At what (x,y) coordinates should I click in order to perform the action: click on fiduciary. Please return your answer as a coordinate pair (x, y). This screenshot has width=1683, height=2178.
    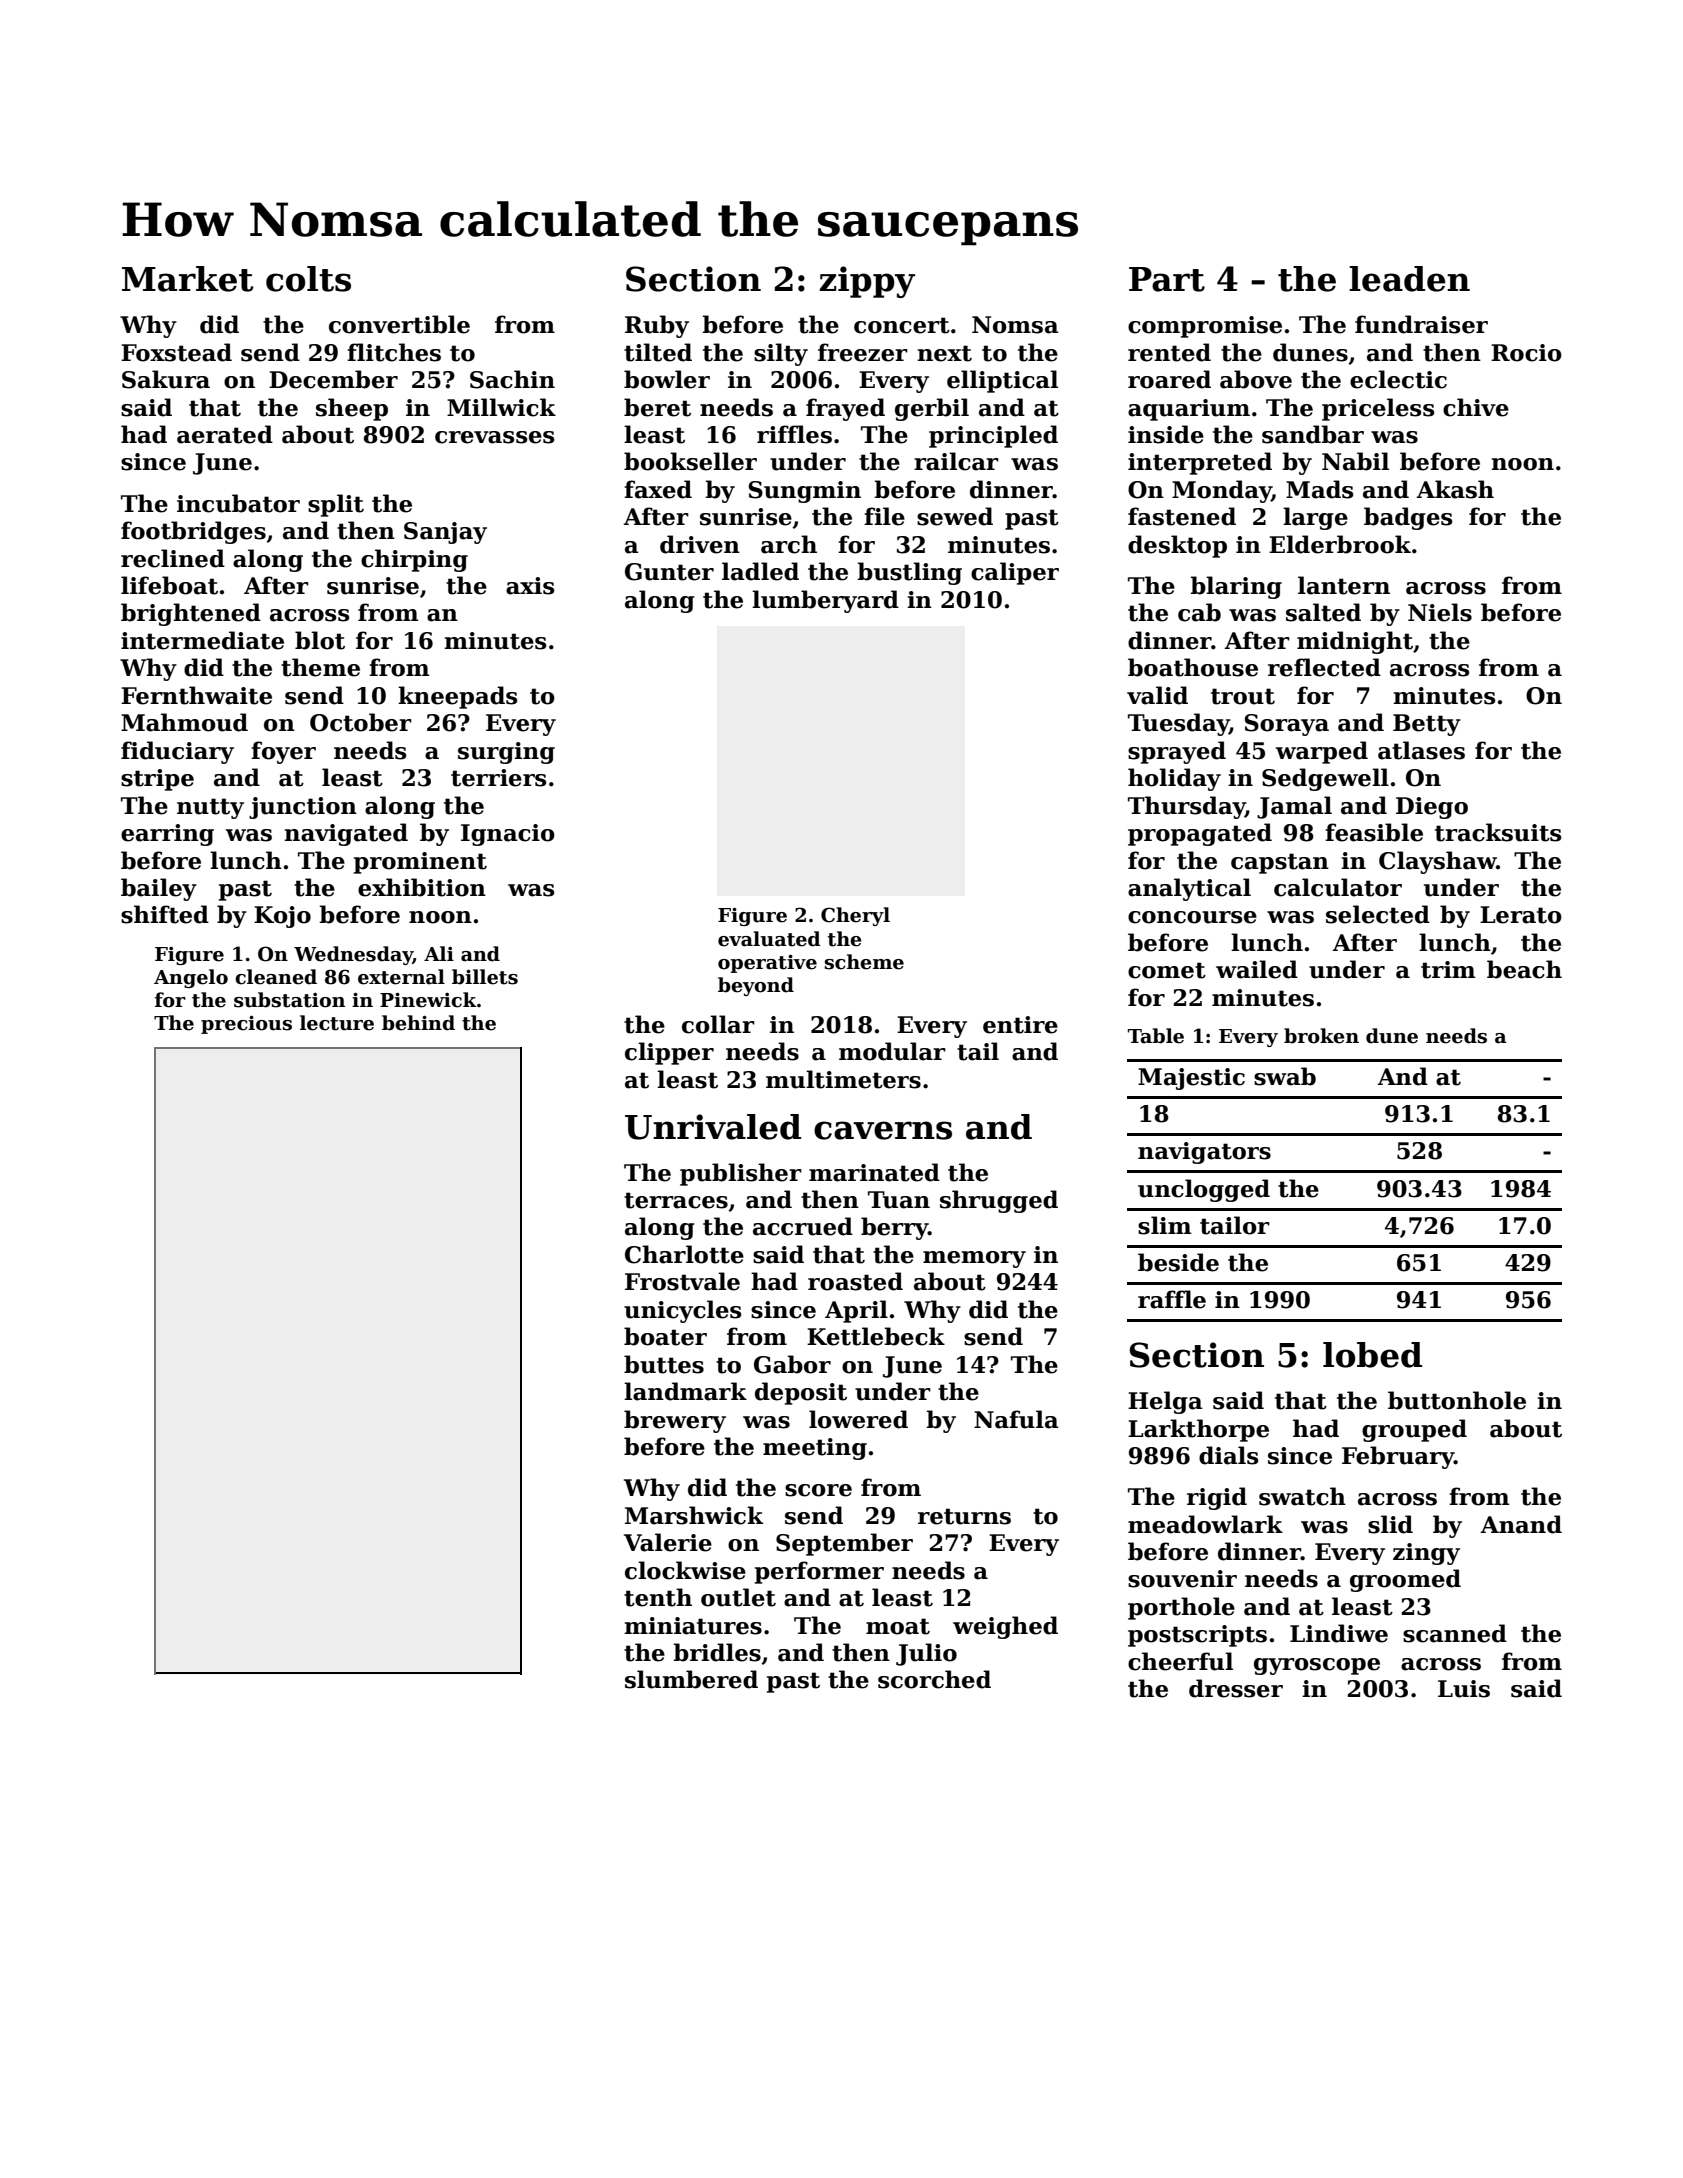
    Looking at the image, I should click on (177, 752).
